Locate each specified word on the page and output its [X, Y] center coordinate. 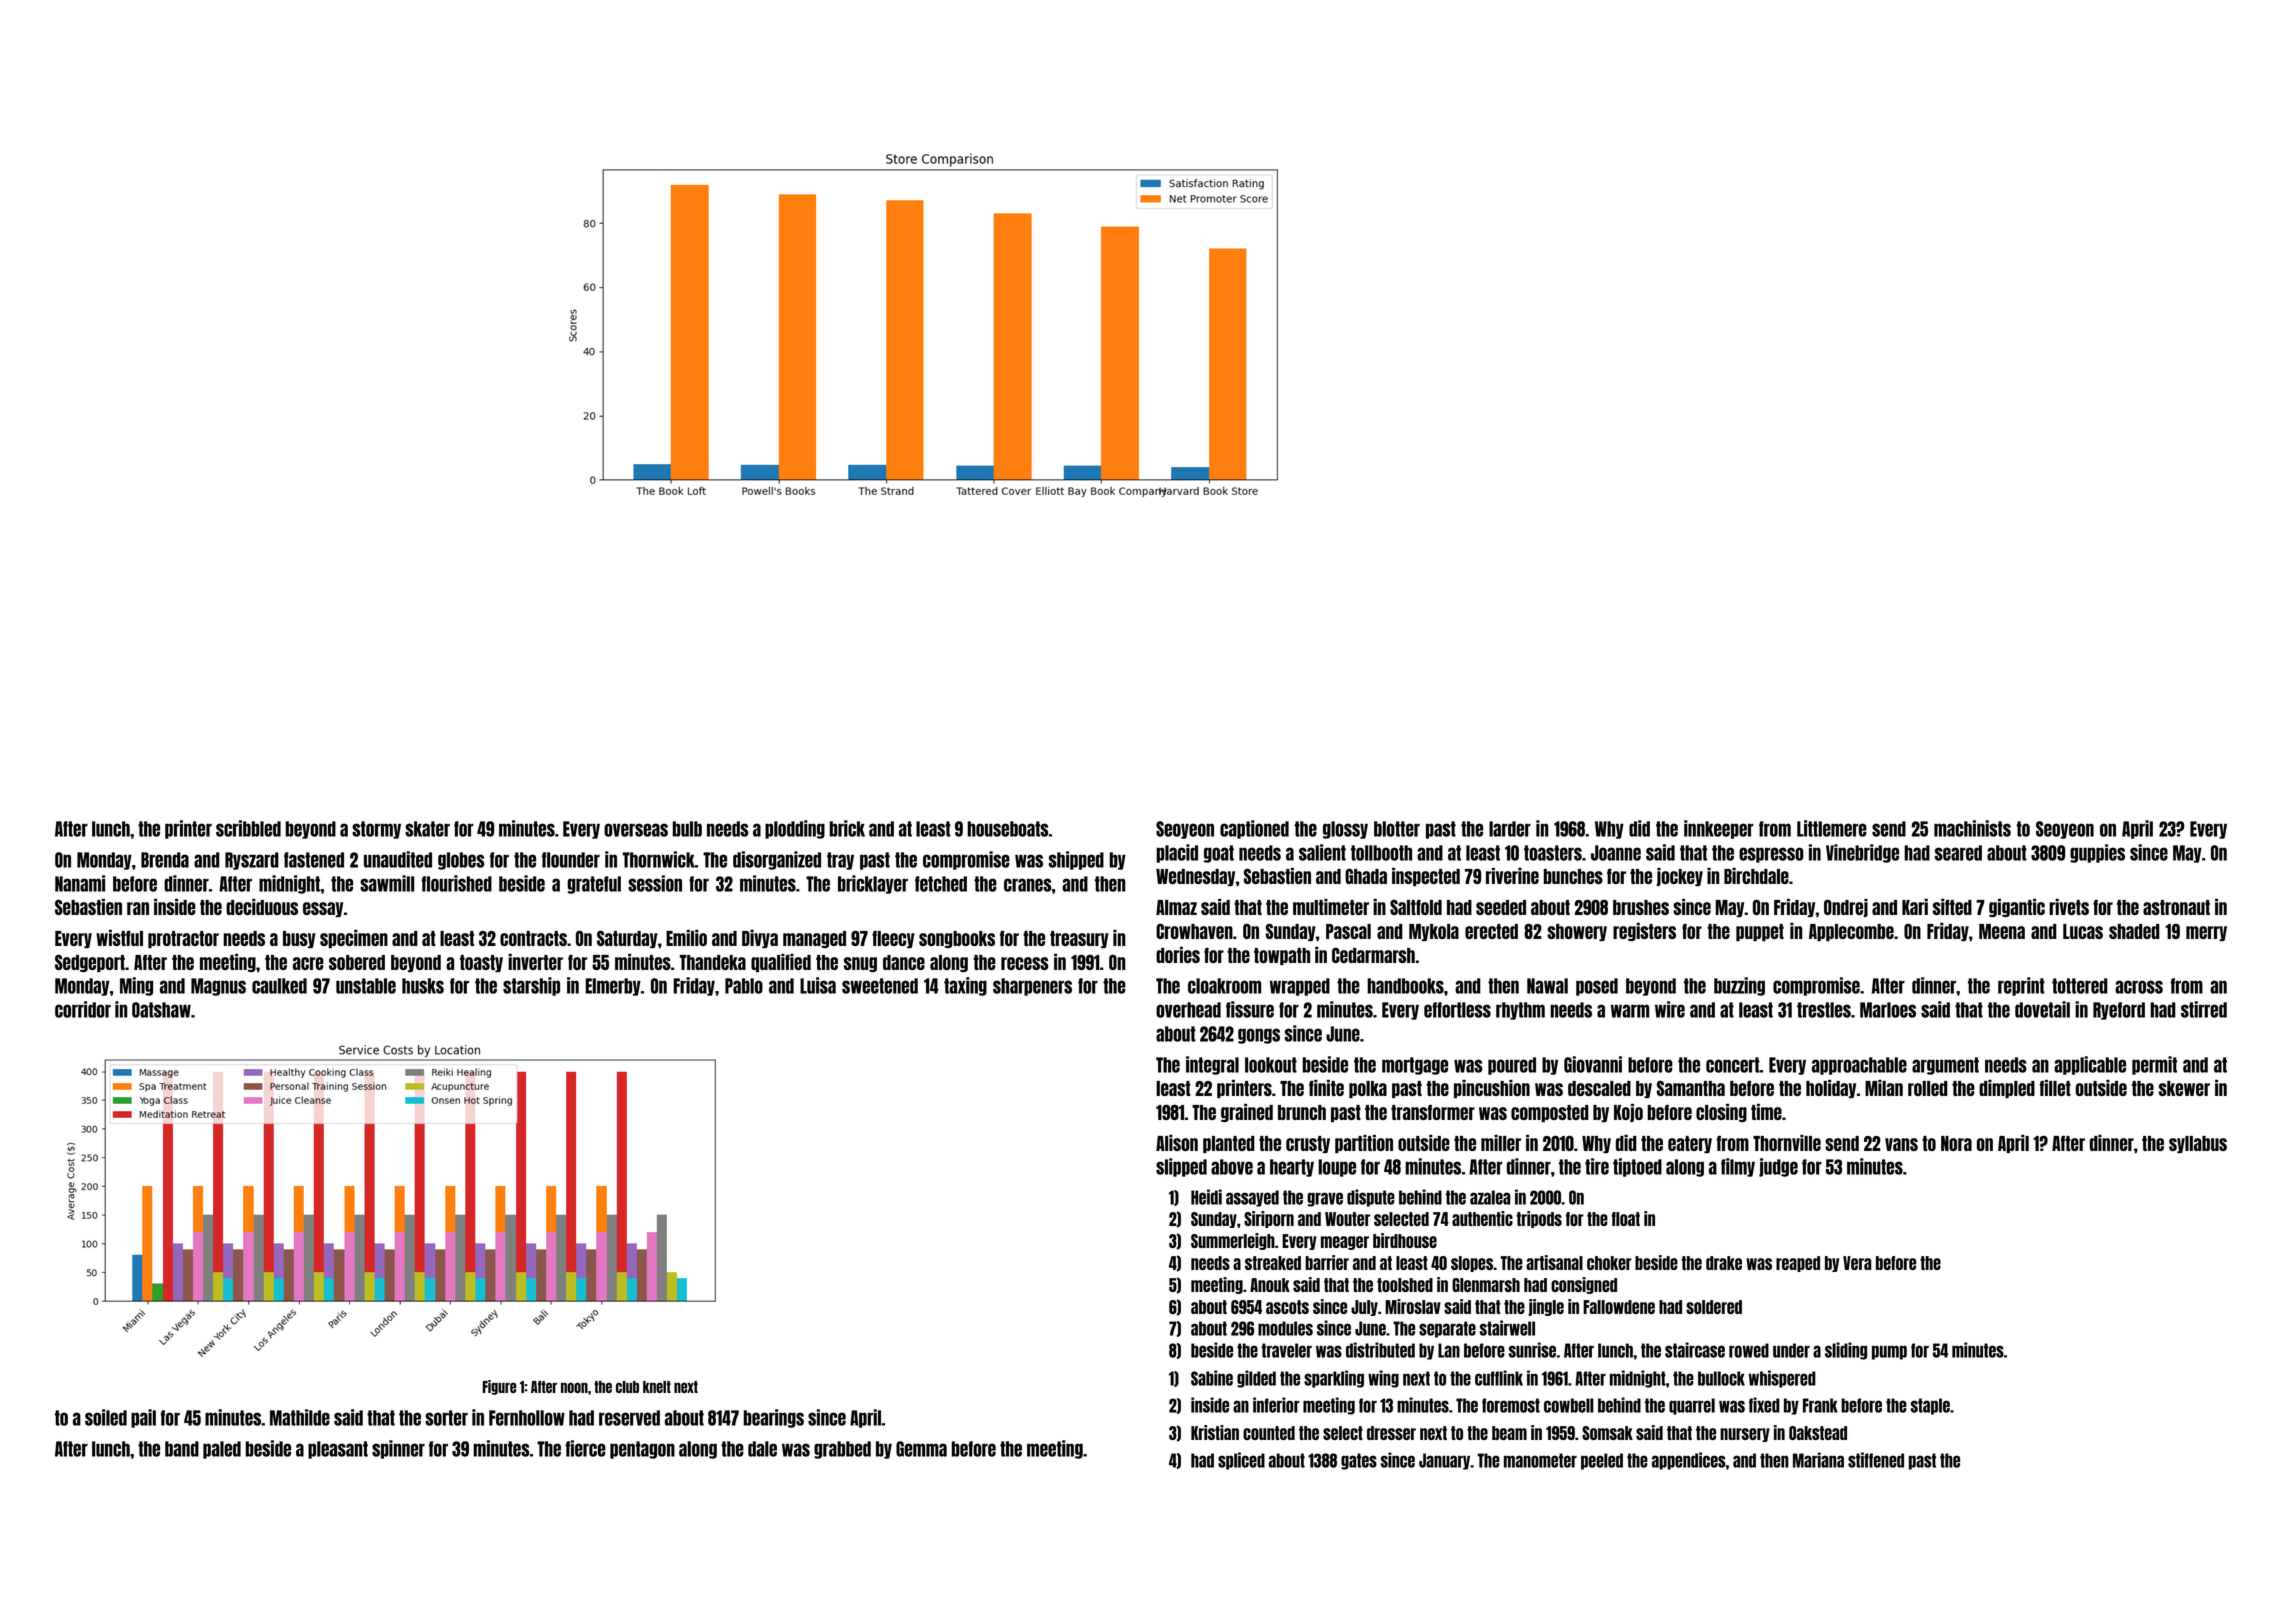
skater [427, 829]
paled [222, 1450]
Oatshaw [161, 1010]
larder [1510, 829]
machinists [1972, 828]
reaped [1798, 1264]
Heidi [1206, 1197]
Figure [499, 1387]
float [1625, 1219]
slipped [1181, 1167]
